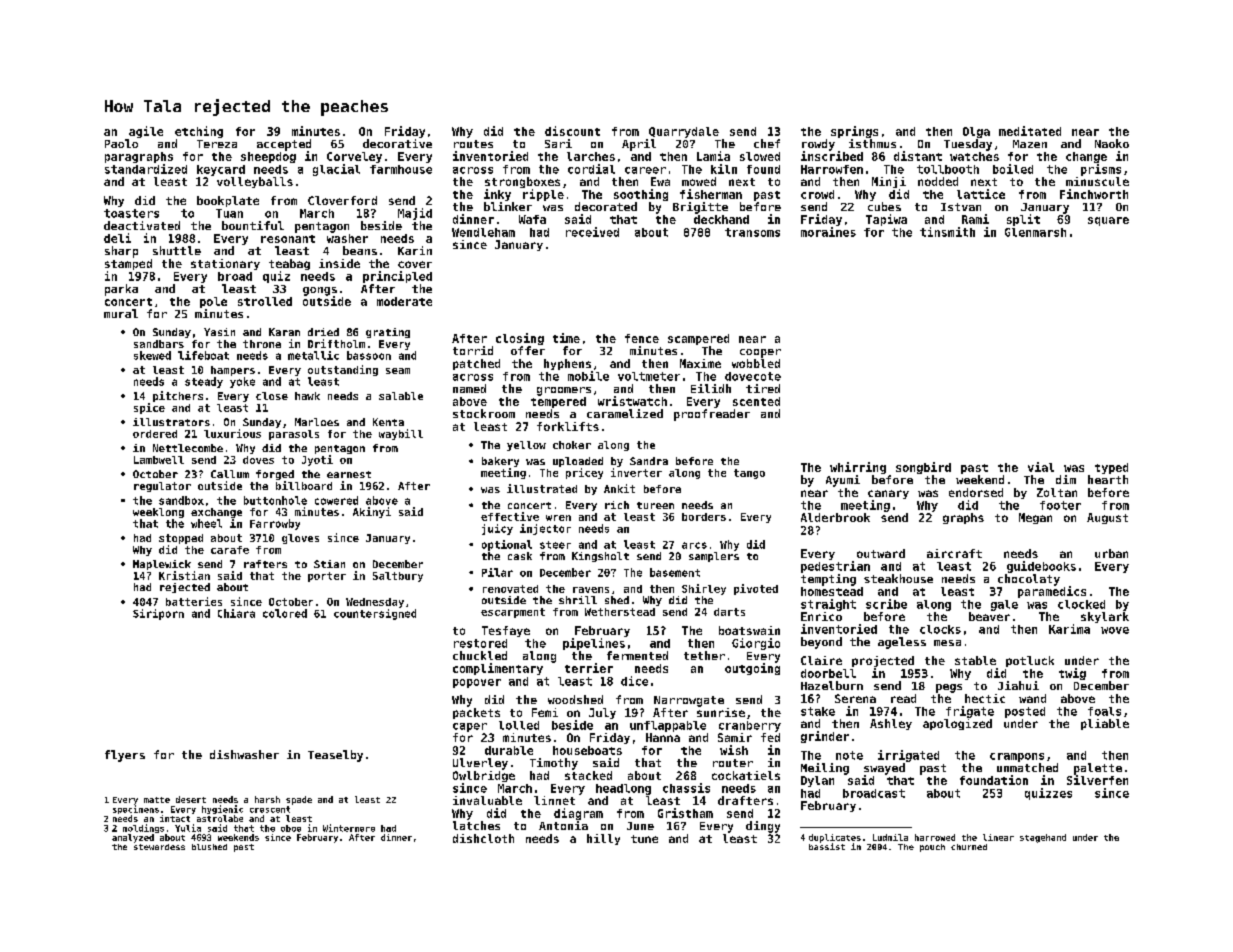 Image resolution: width=1233 pixels, height=952 pixels. What do you see at coordinates (968, 145) in the screenshot?
I see `Tuesday` at bounding box center [968, 145].
